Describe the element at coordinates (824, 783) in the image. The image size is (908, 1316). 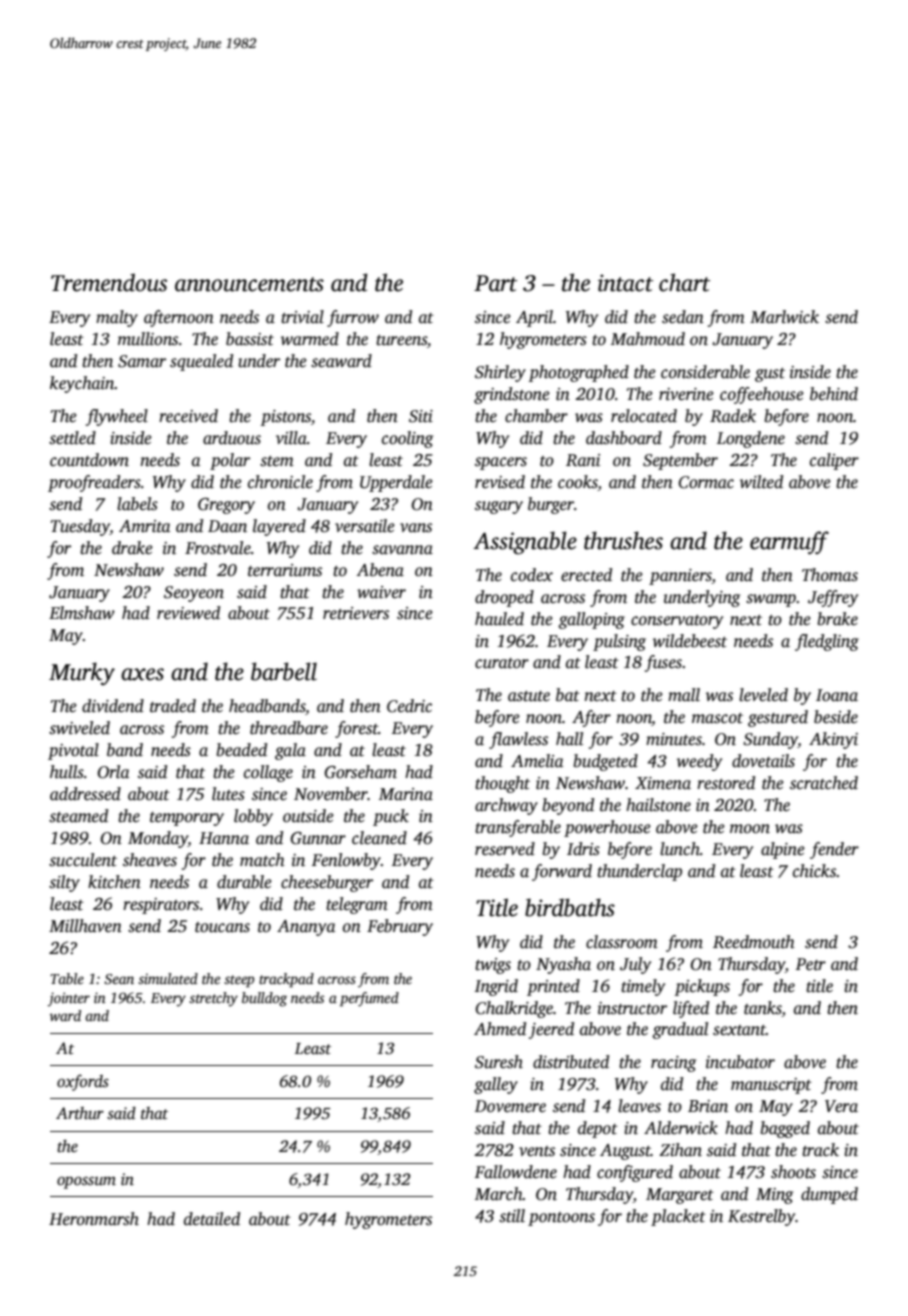
I see `scratched` at that location.
